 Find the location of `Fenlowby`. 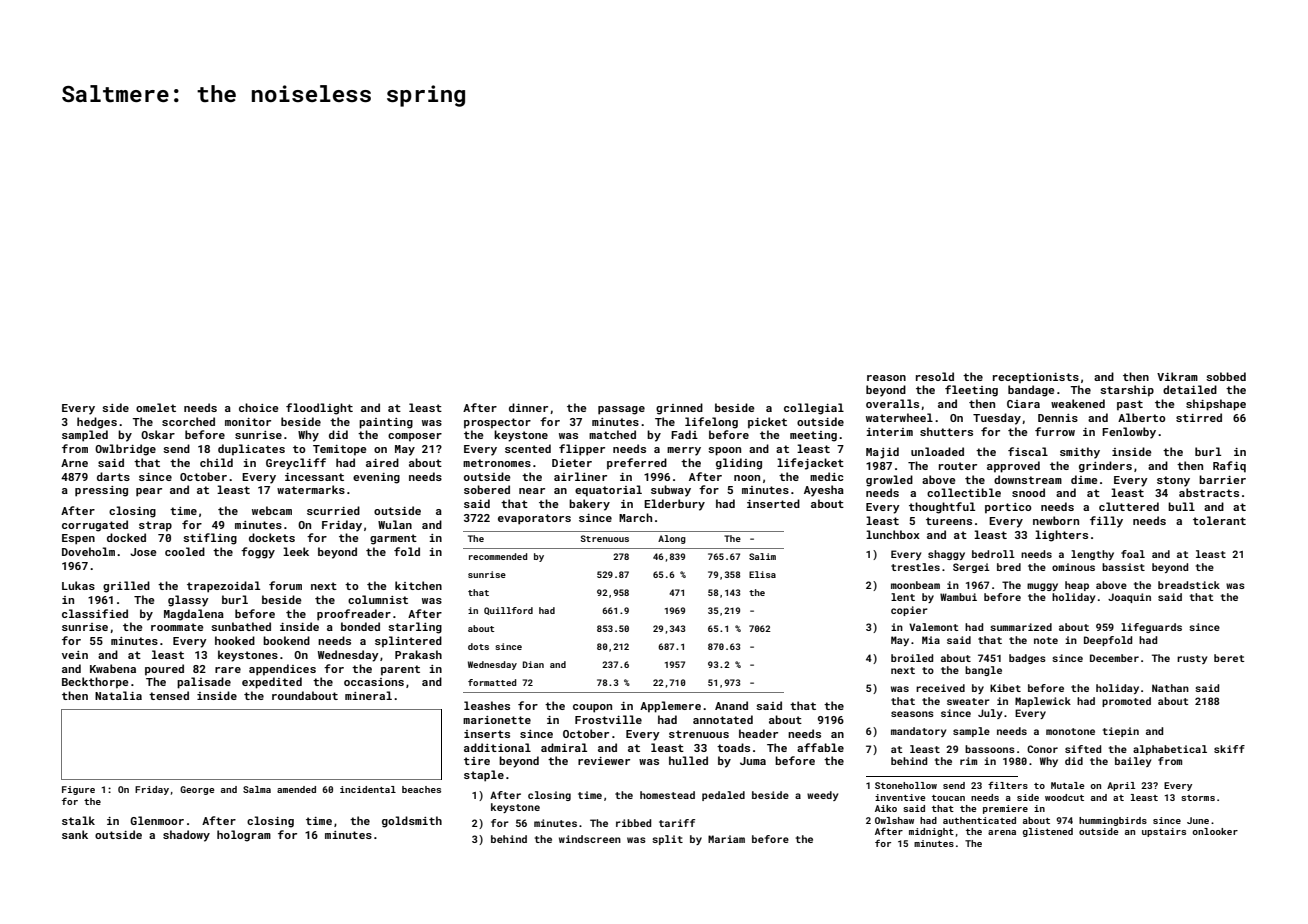

Fenlowby is located at coordinates (1129, 433).
